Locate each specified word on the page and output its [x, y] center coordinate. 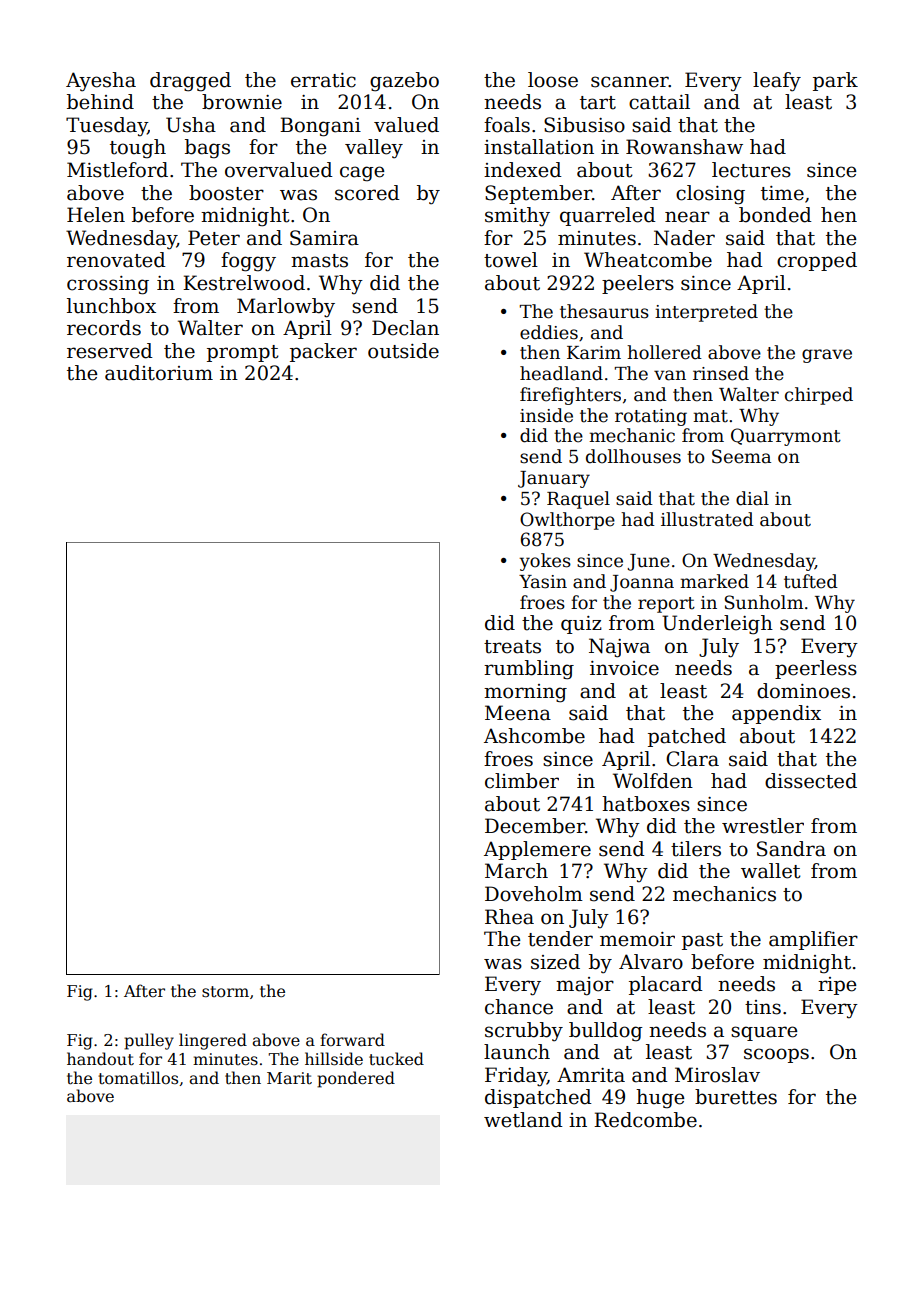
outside [403, 351]
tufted [811, 581]
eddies [549, 332]
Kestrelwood [244, 283]
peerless [816, 669]
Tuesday [107, 127]
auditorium [159, 373]
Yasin [543, 582]
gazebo [404, 82]
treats [512, 647]
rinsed [721, 373]
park [835, 81]
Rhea [509, 917]
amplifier [813, 940]
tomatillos [138, 1077]
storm [225, 991]
